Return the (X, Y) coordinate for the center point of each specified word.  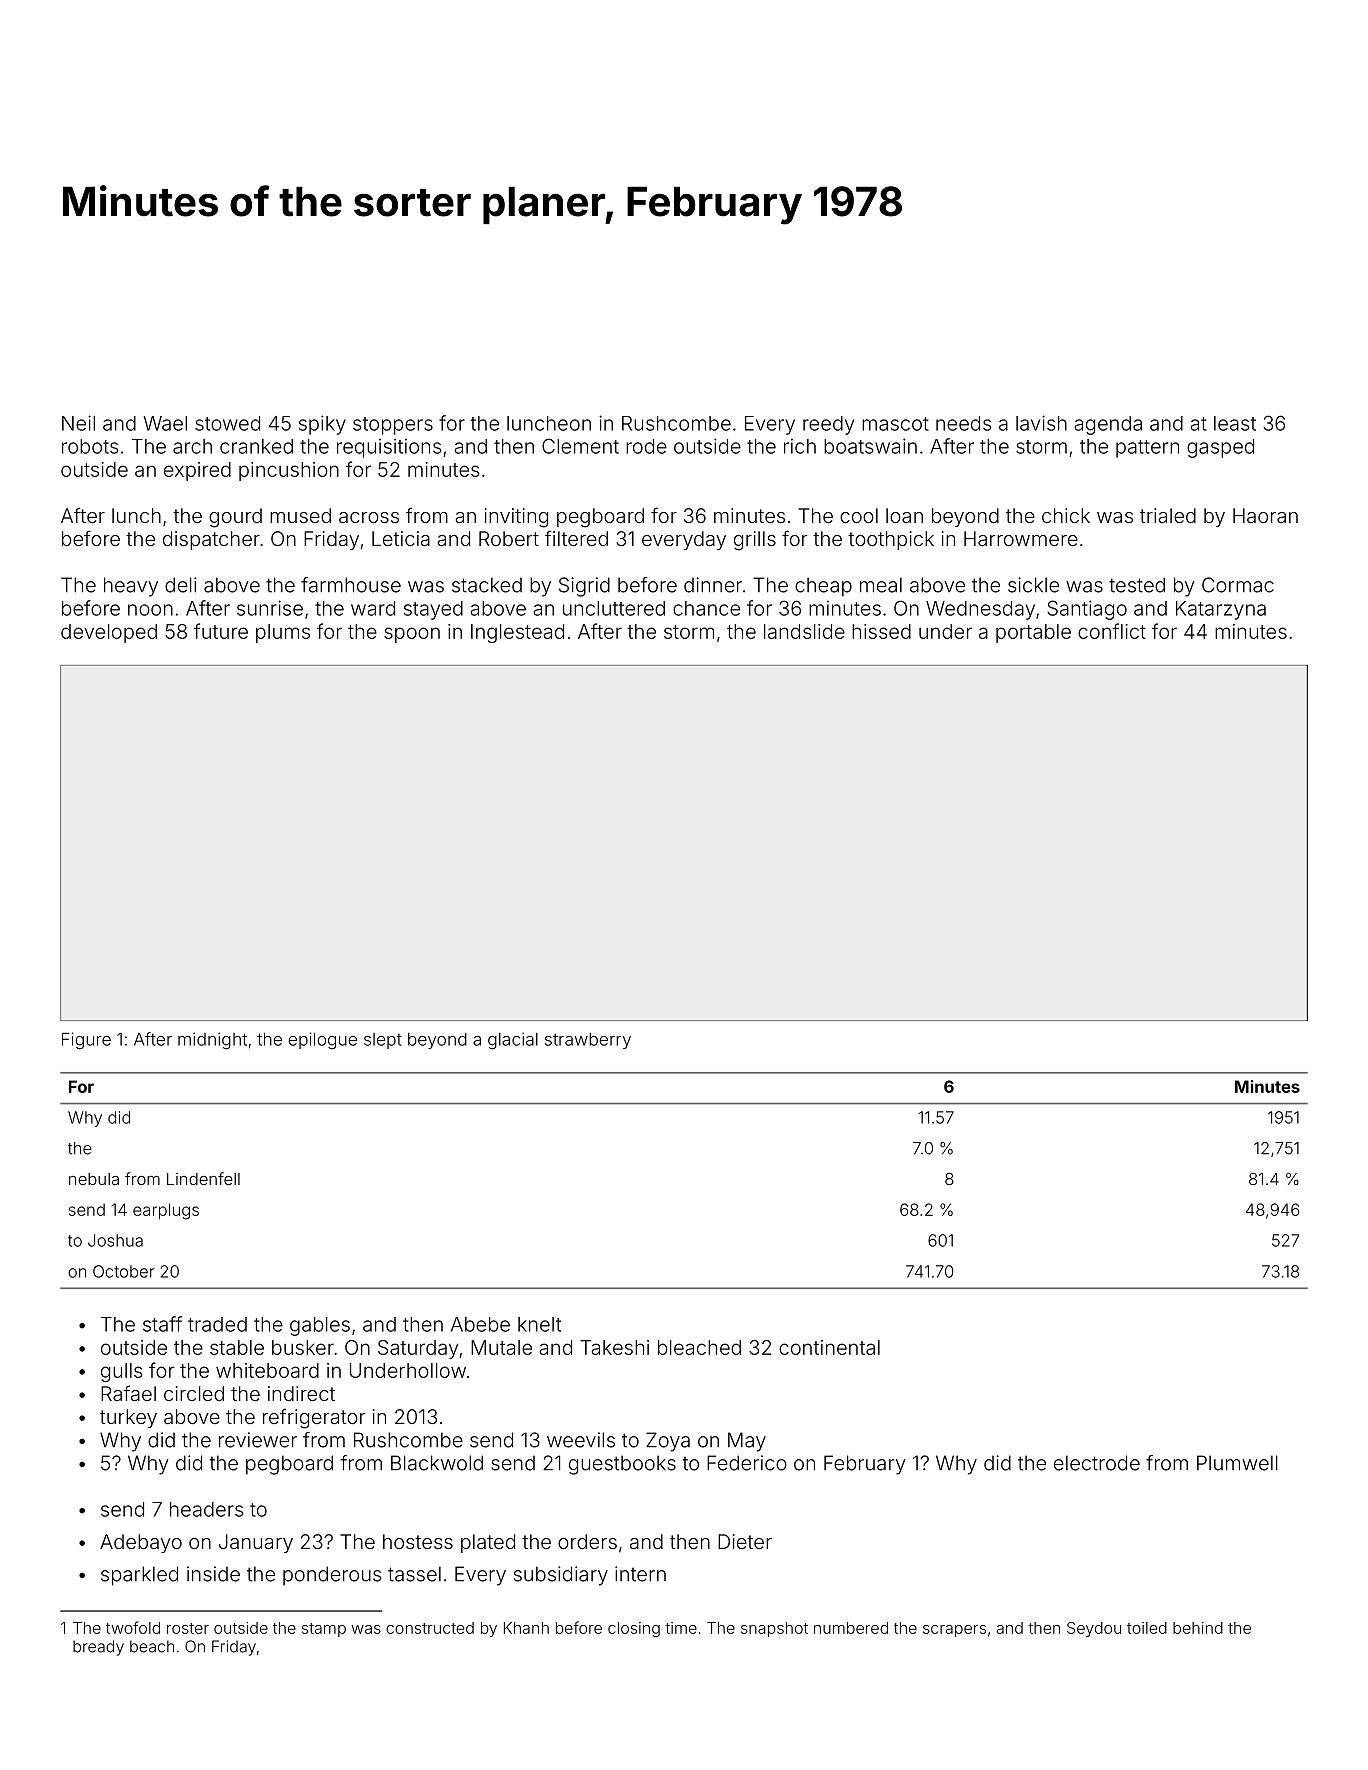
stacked (487, 585)
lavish (1041, 423)
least (1235, 423)
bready (98, 1648)
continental (829, 1347)
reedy (828, 425)
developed (109, 633)
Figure (86, 1041)
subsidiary (561, 1576)
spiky (322, 425)
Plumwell (1237, 1463)
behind (1198, 1628)
